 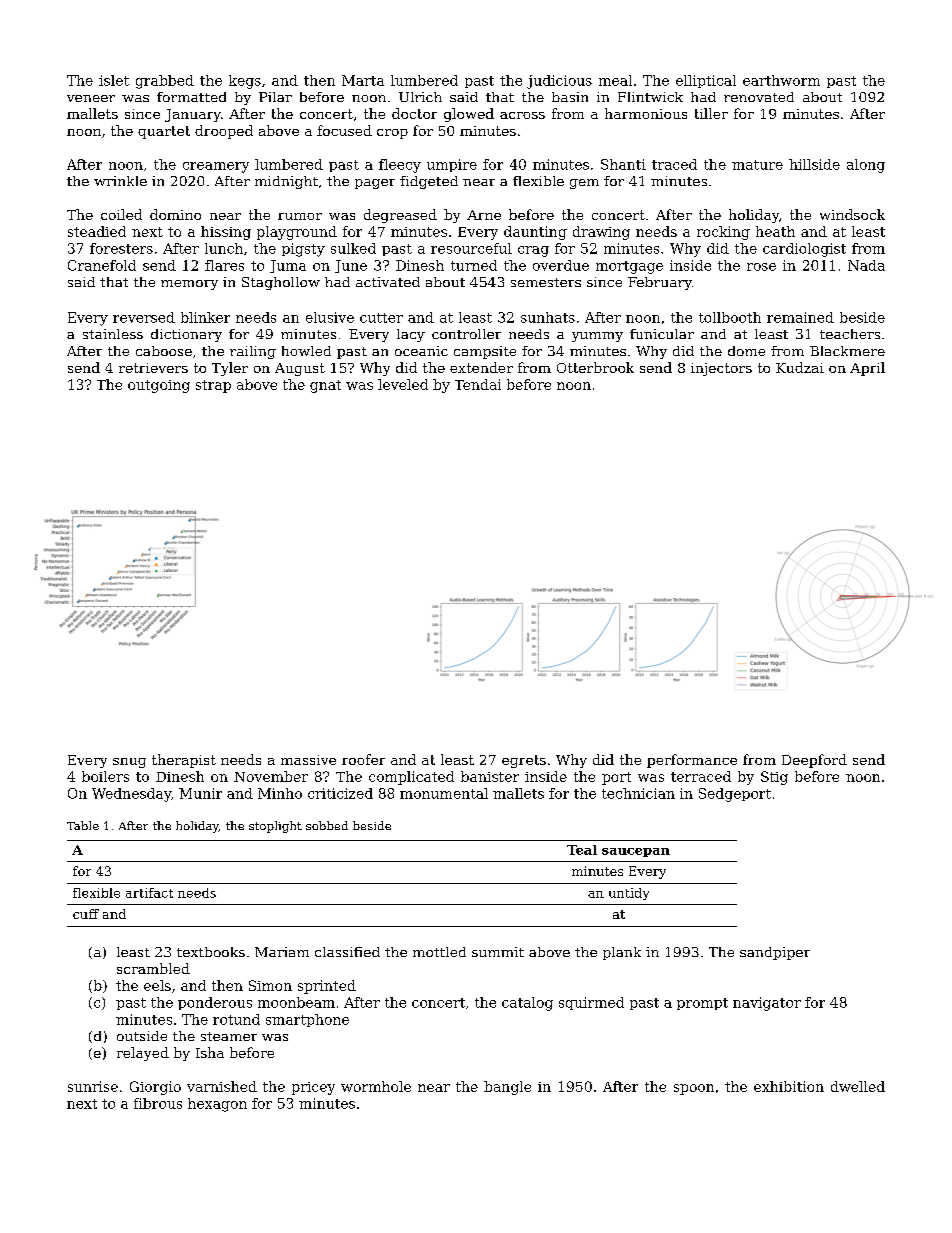 What do you see at coordinates (93, 1086) in the image?
I see `sunrise` at bounding box center [93, 1086].
